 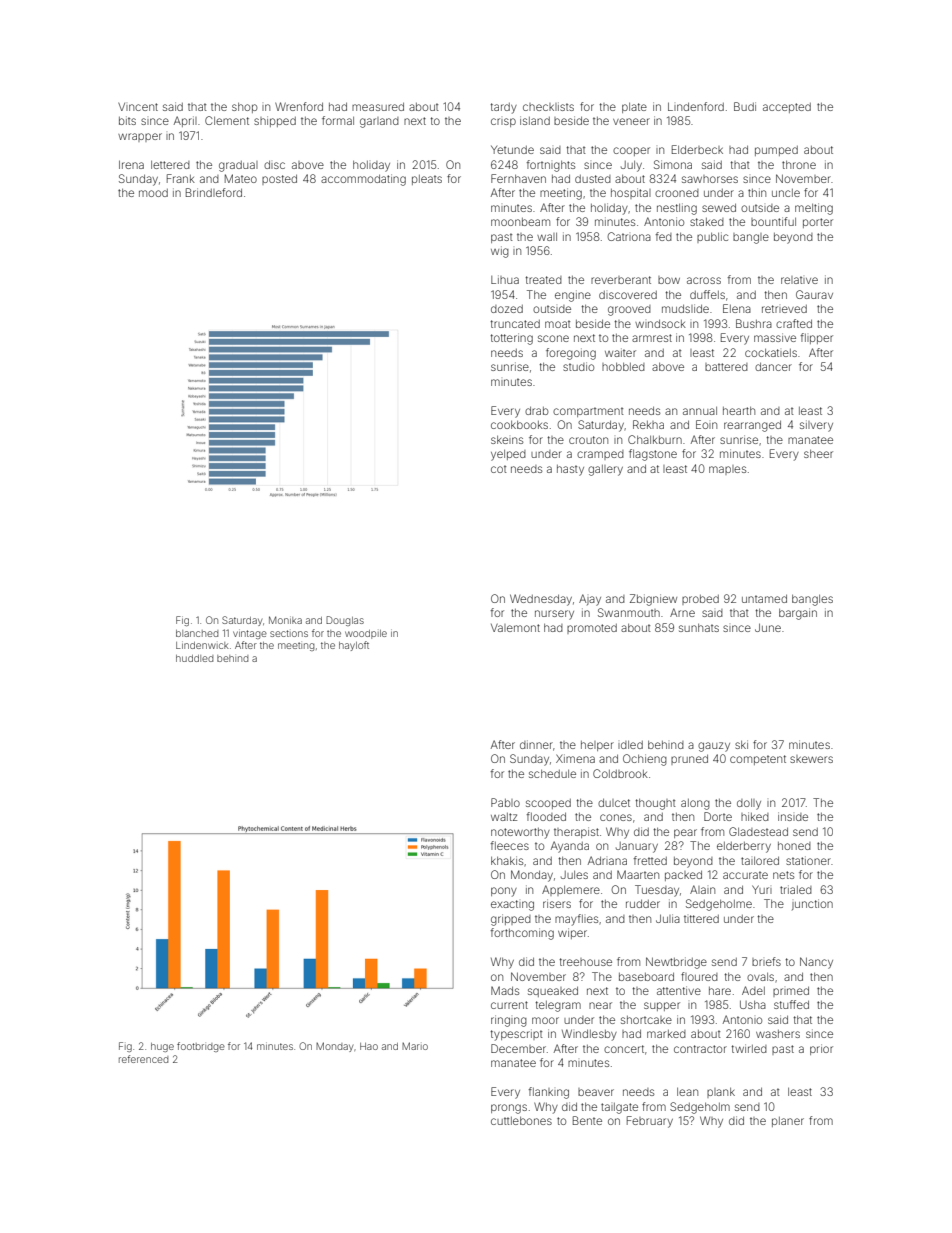 I want to click on huge, so click(x=162, y=1047).
